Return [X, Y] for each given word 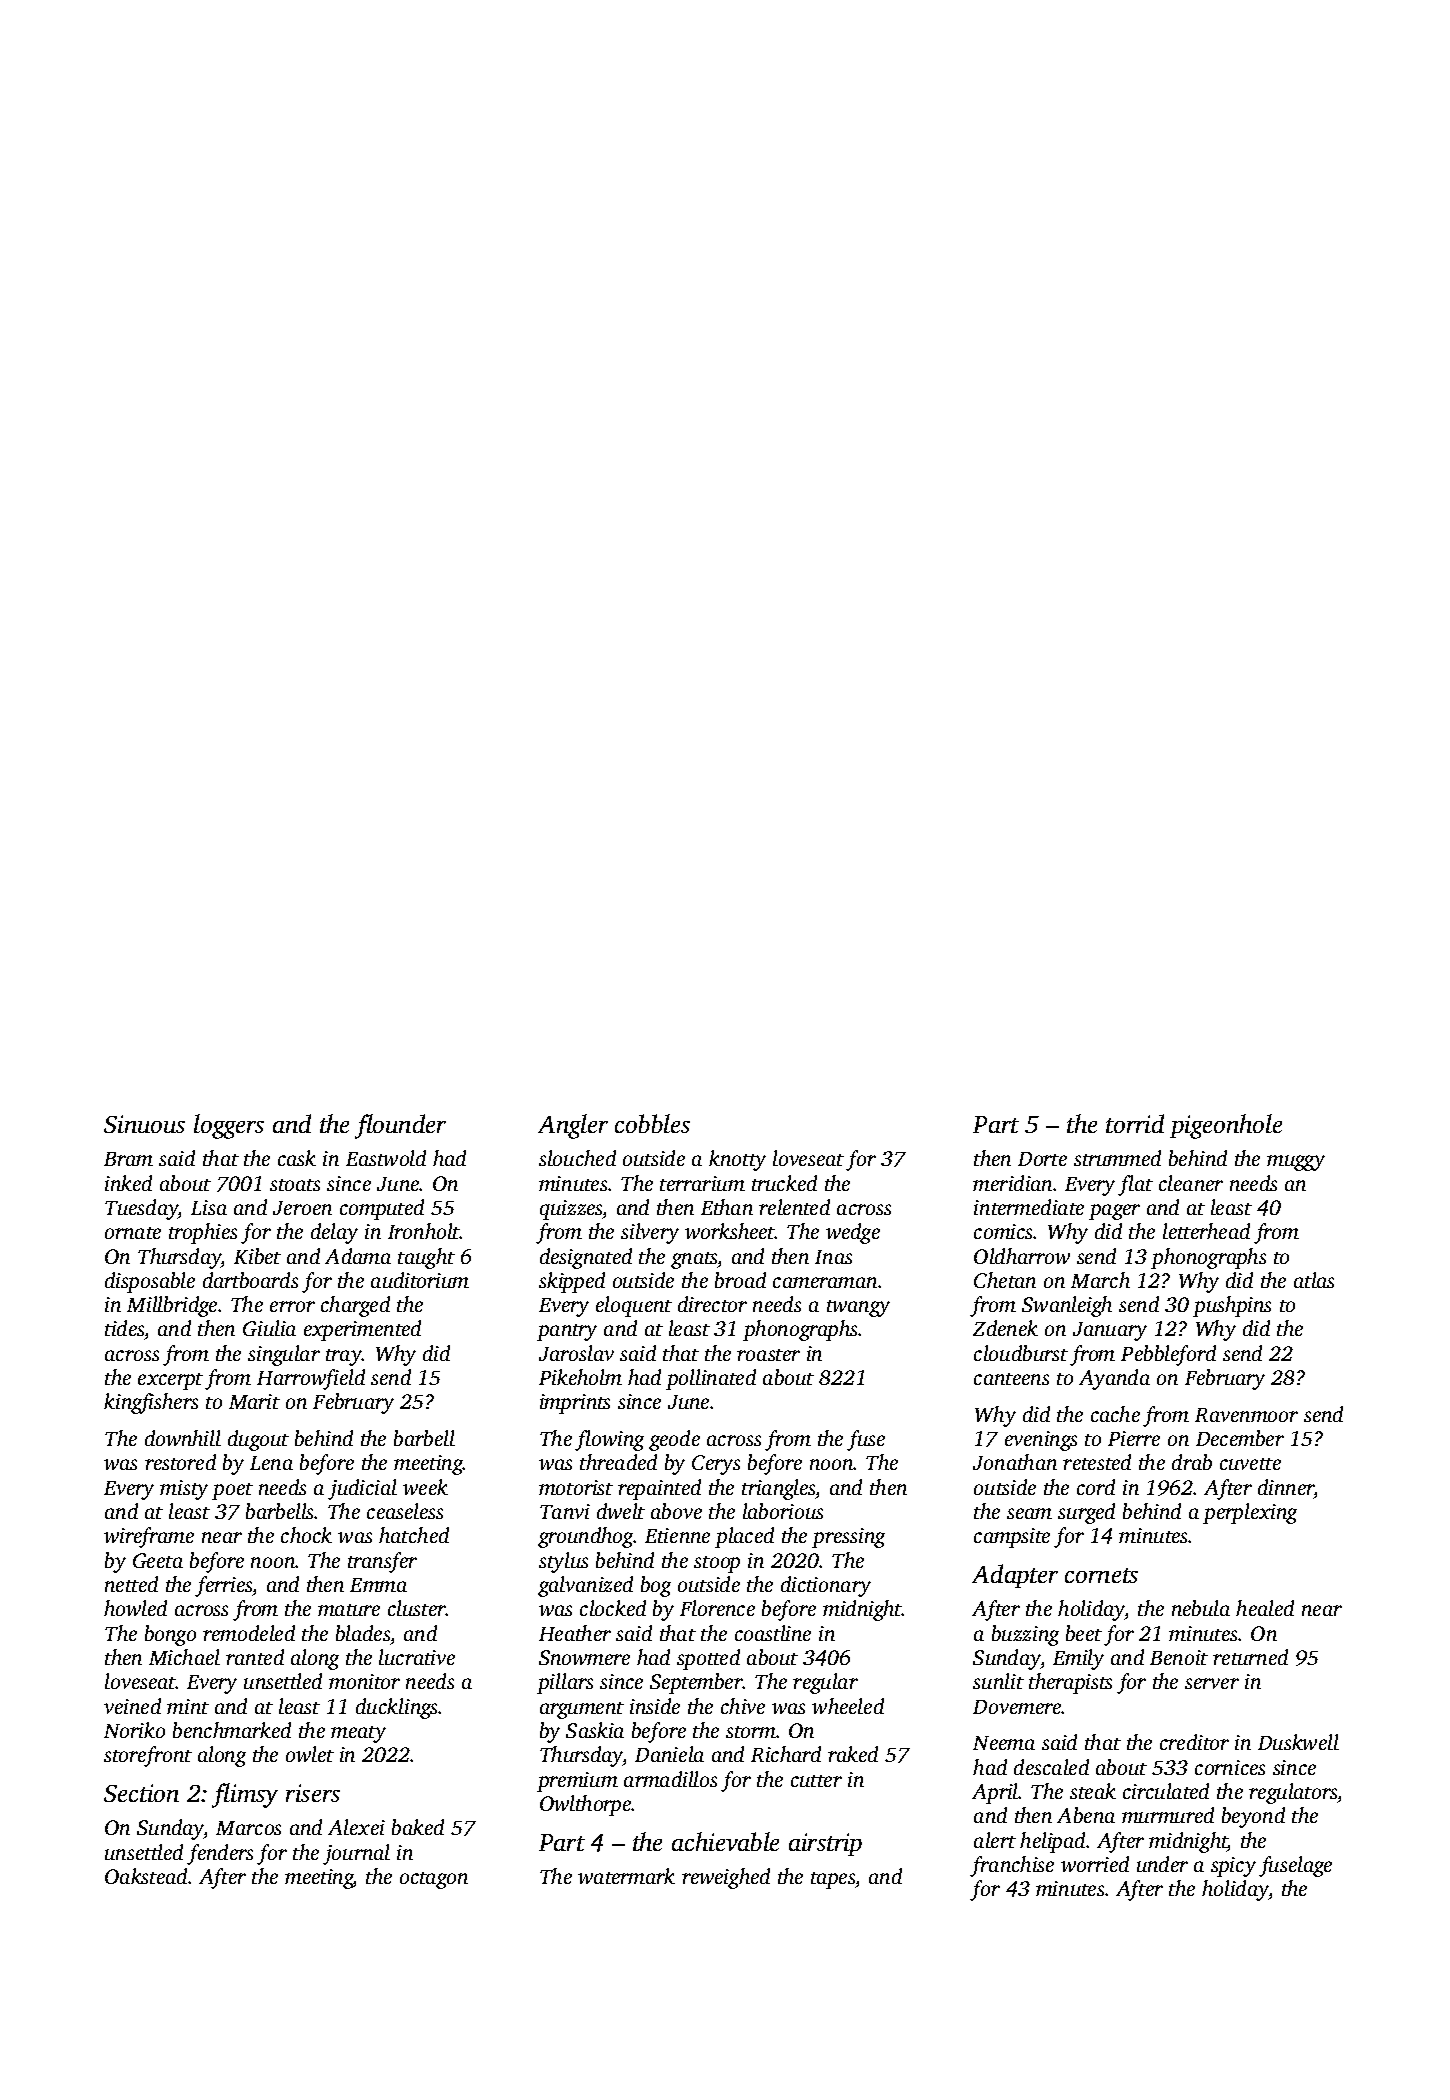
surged [1086, 1513]
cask [297, 1158]
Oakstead [146, 1876]
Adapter [1015, 1576]
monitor [364, 1681]
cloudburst [1021, 1353]
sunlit [998, 1681]
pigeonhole [1226, 1126]
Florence [717, 1608]
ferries [224, 1586]
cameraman [825, 1282]
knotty [737, 1160]
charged [355, 1306]
